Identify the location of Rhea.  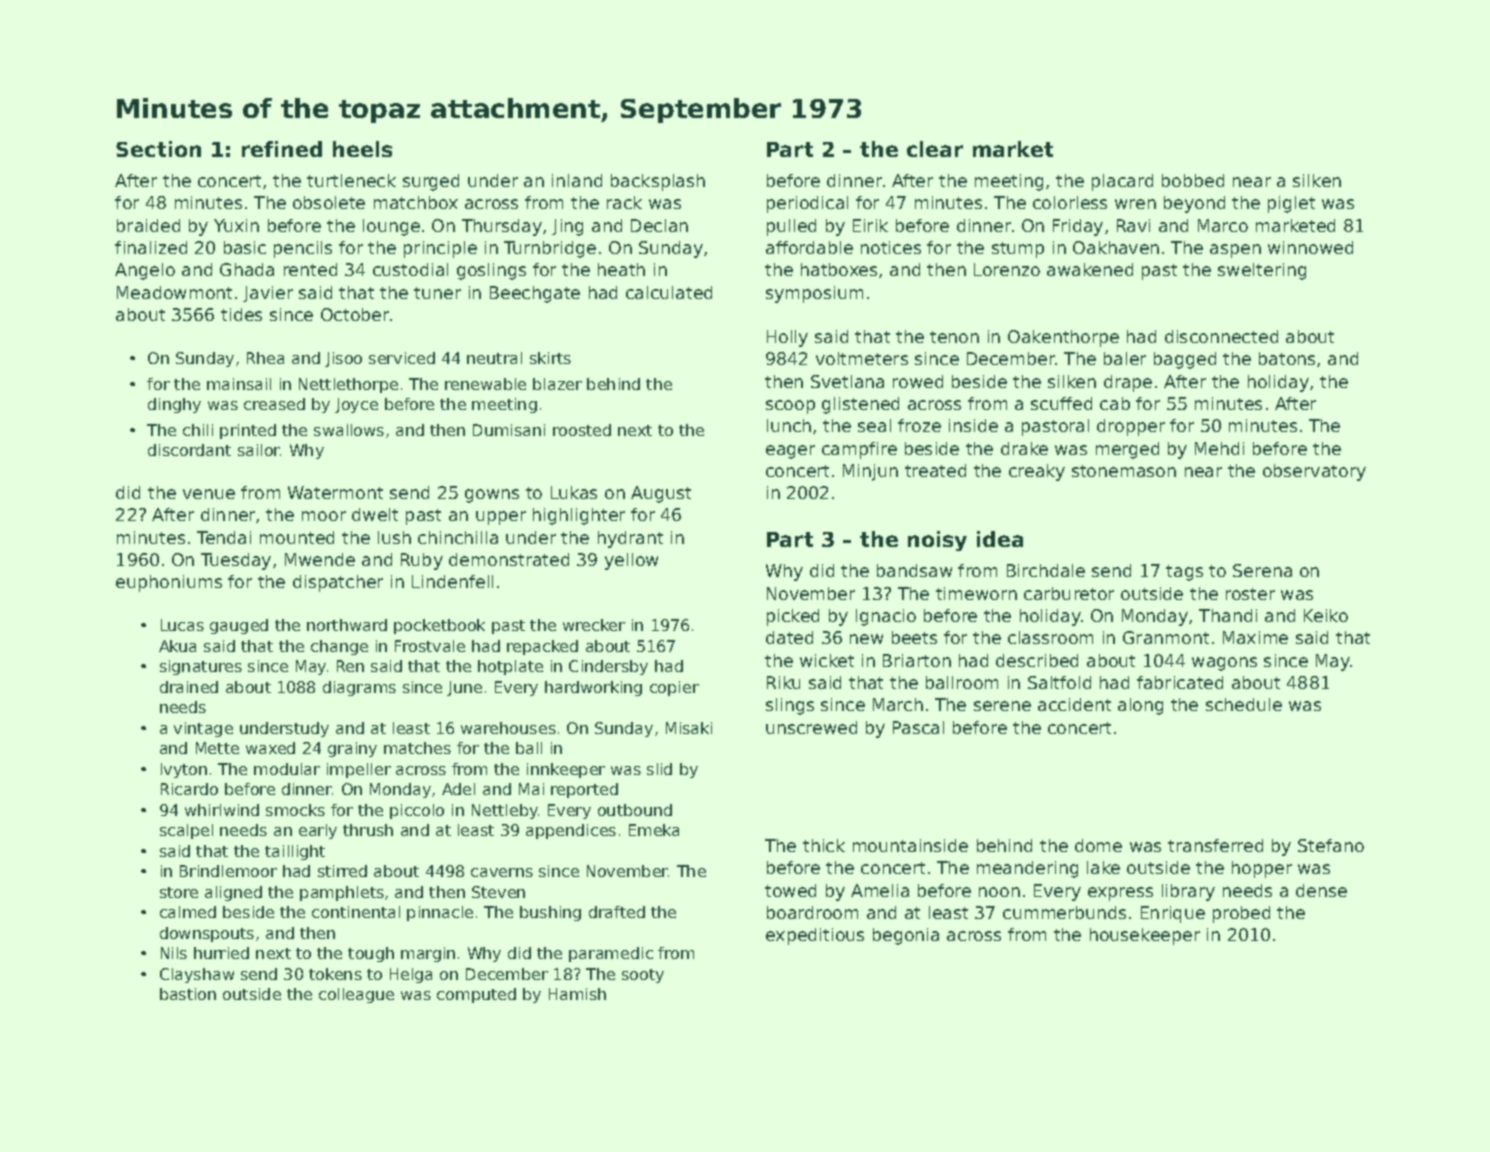
(265, 358).
